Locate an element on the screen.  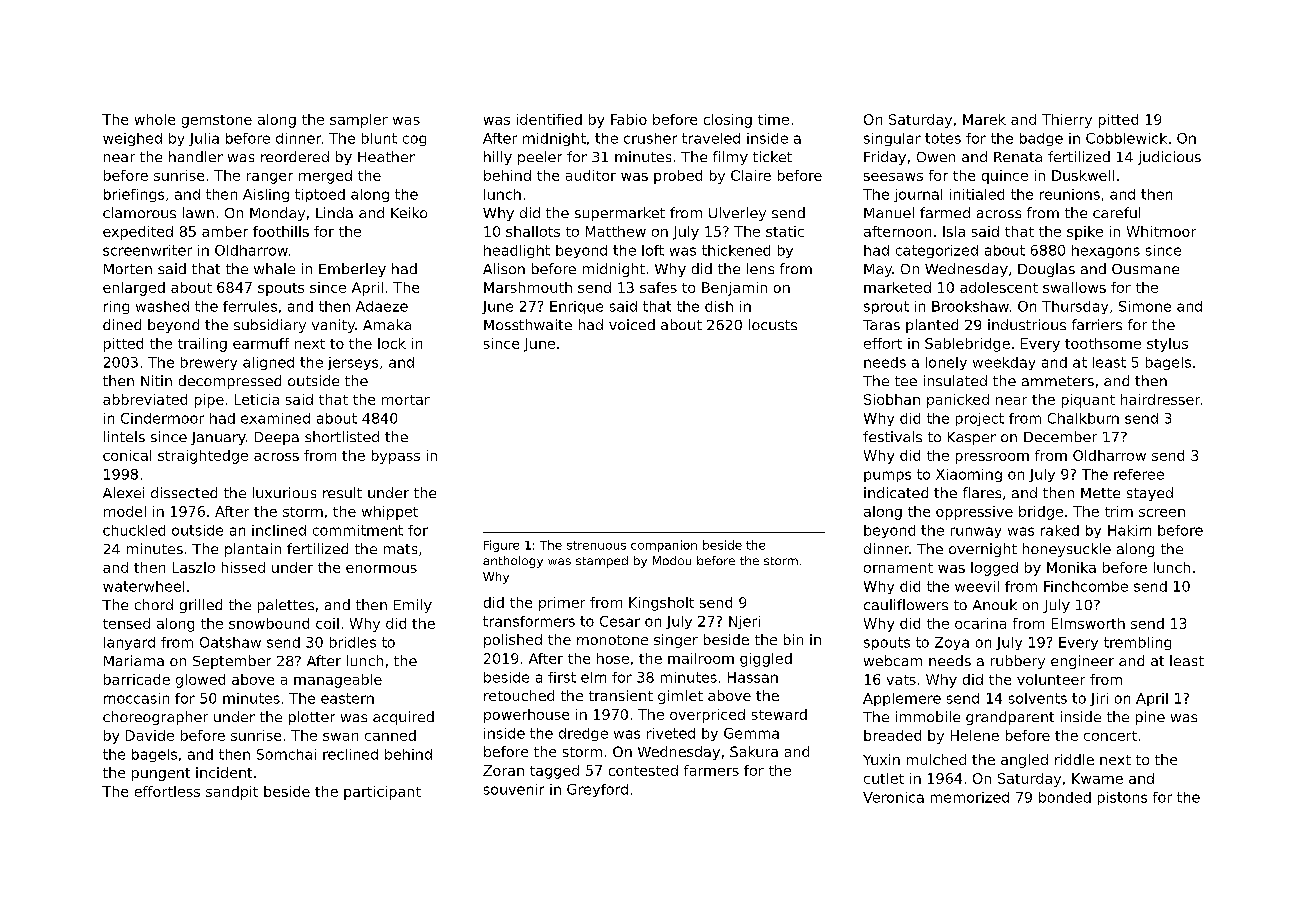
Veronica is located at coordinates (893, 797).
